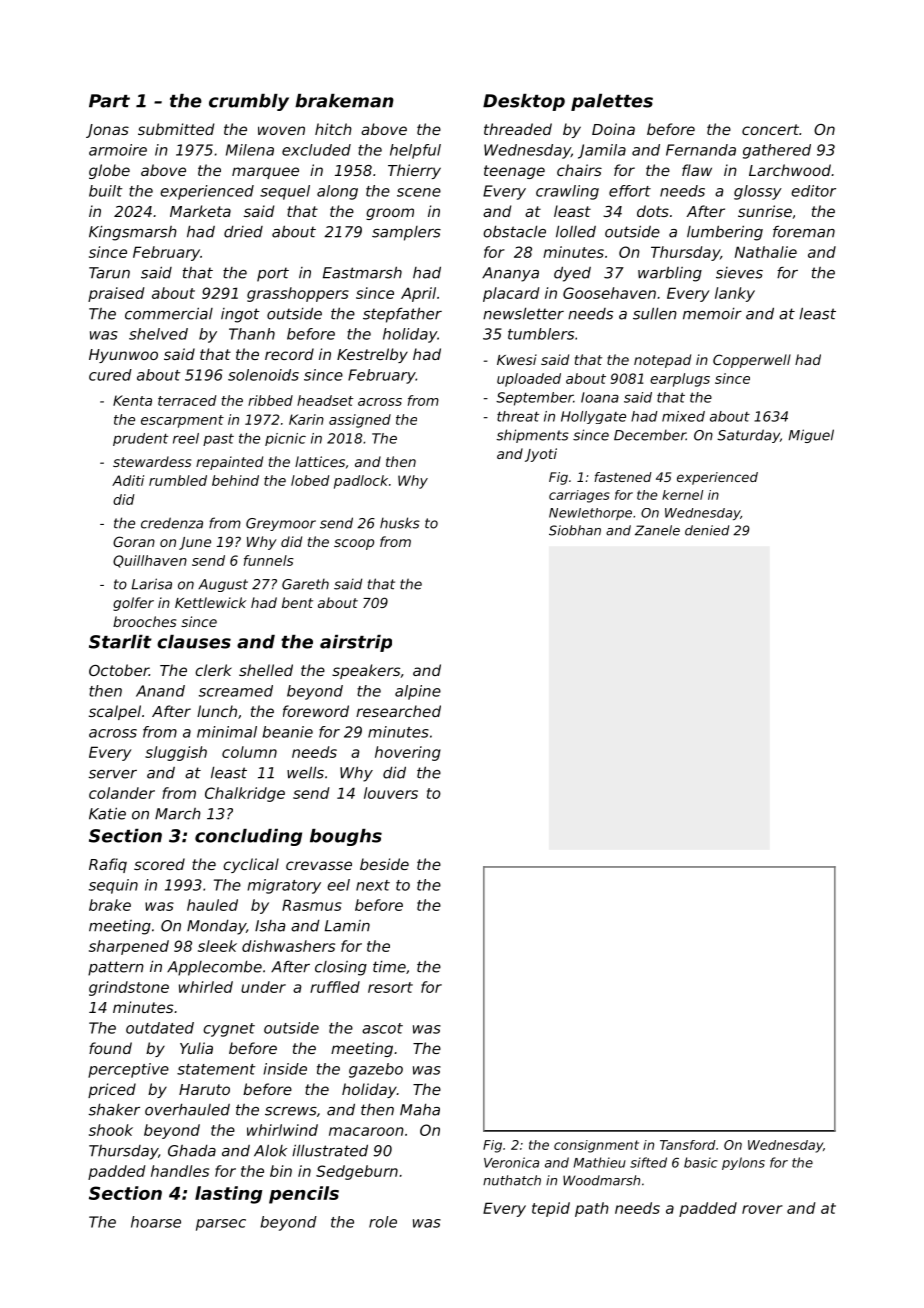  Describe the element at coordinates (176, 753) in the page. I see `sluggish` at that location.
